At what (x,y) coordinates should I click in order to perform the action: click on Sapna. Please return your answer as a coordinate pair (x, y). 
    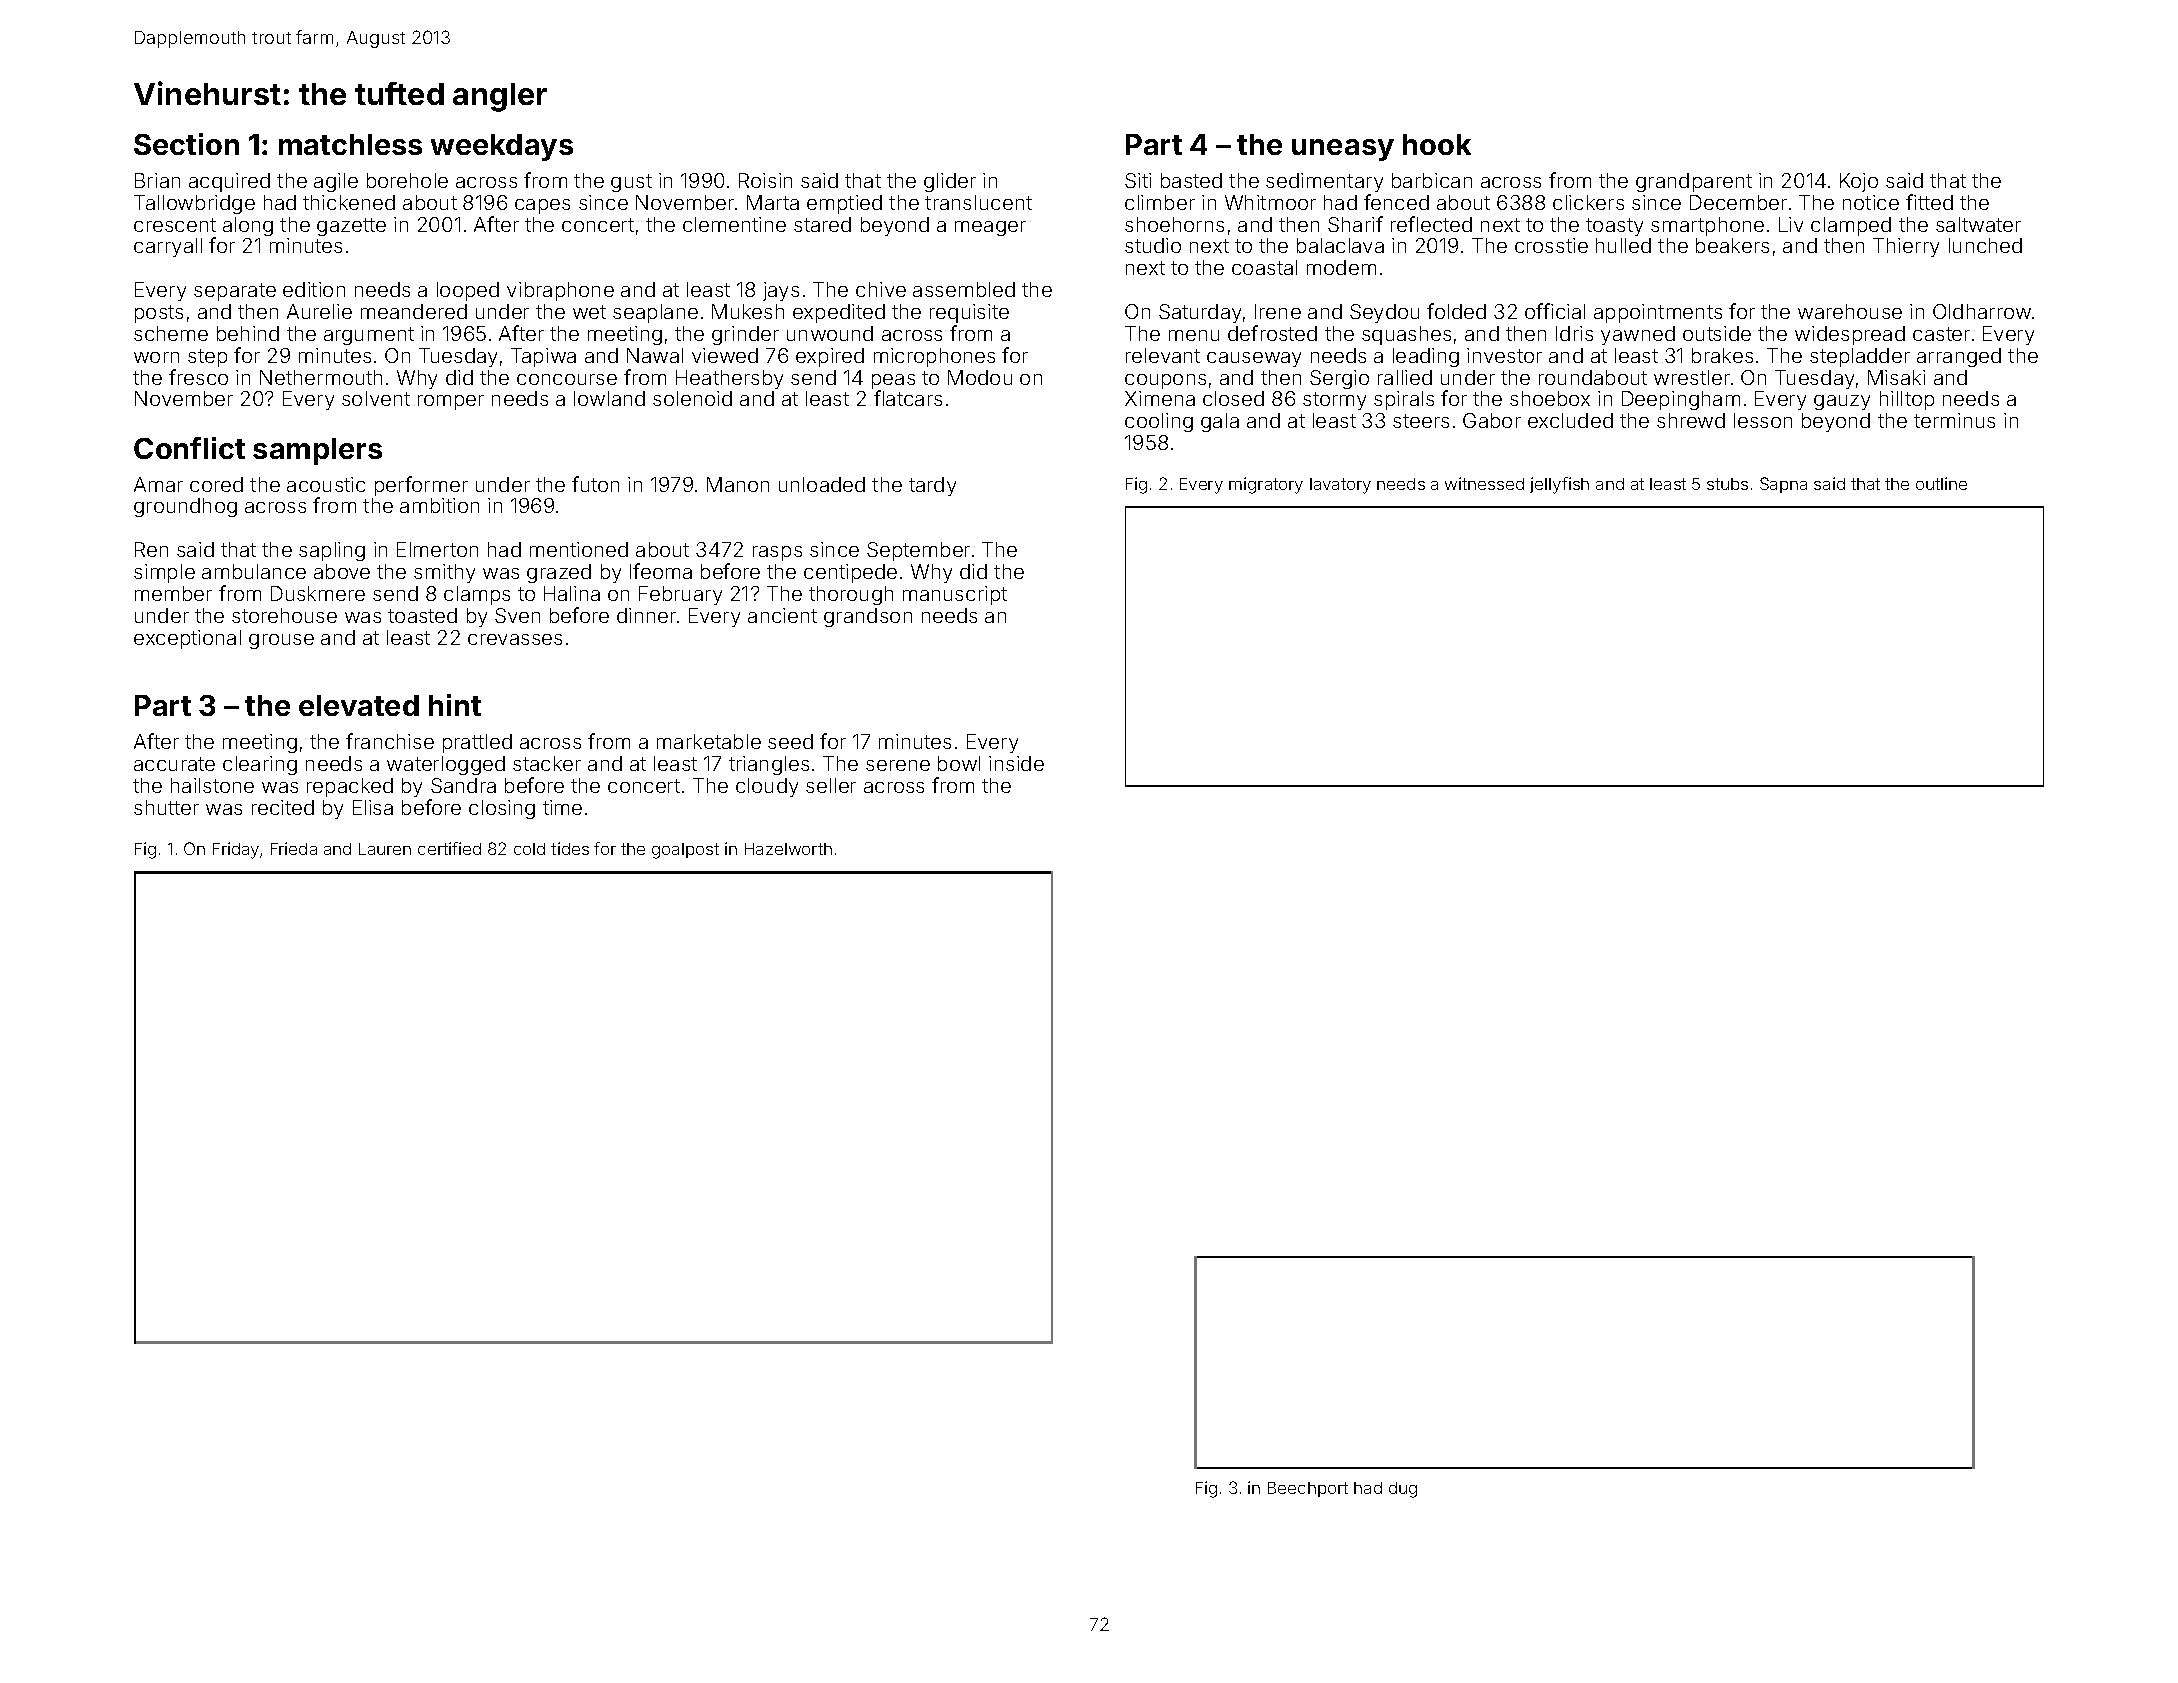
    Looking at the image, I should click on (1783, 485).
